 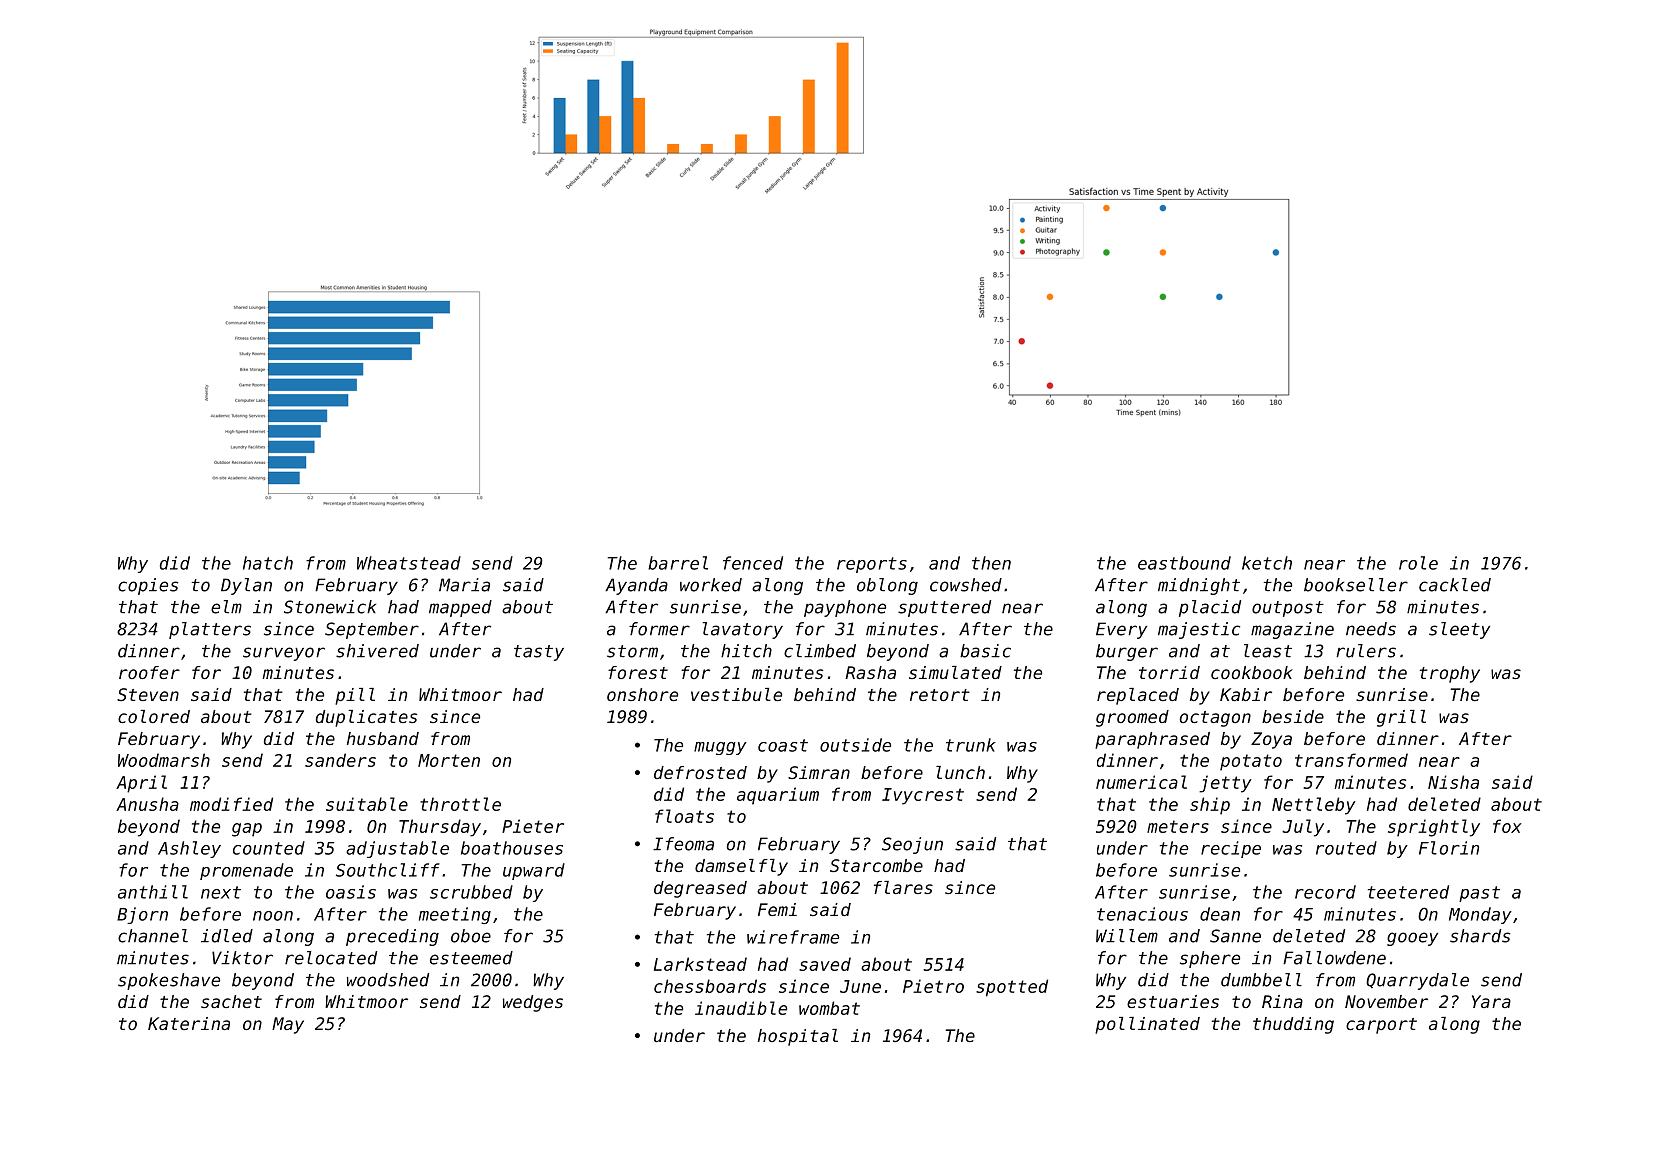 I want to click on storm, so click(x=632, y=651).
